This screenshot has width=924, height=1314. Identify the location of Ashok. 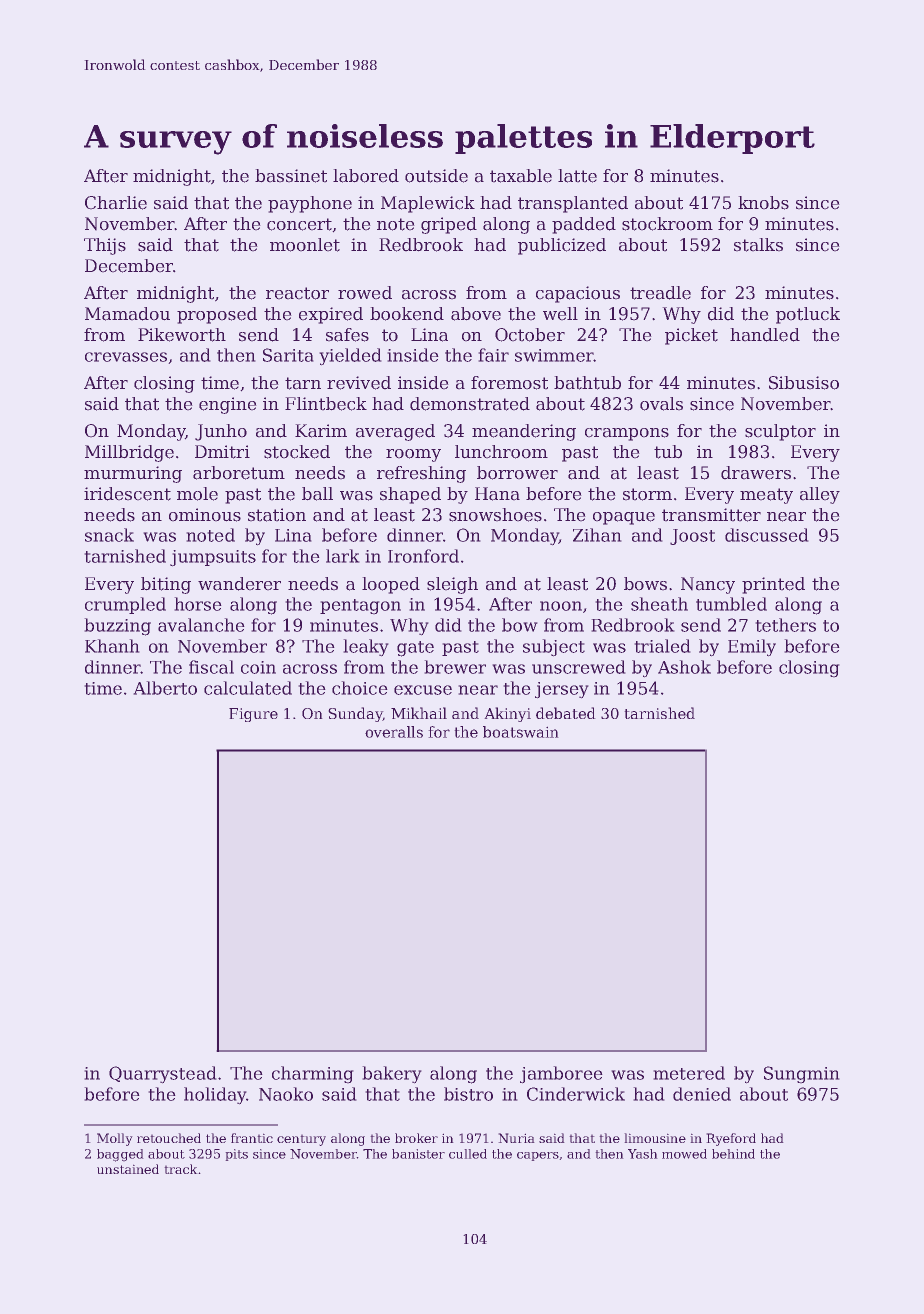
(684, 667).
